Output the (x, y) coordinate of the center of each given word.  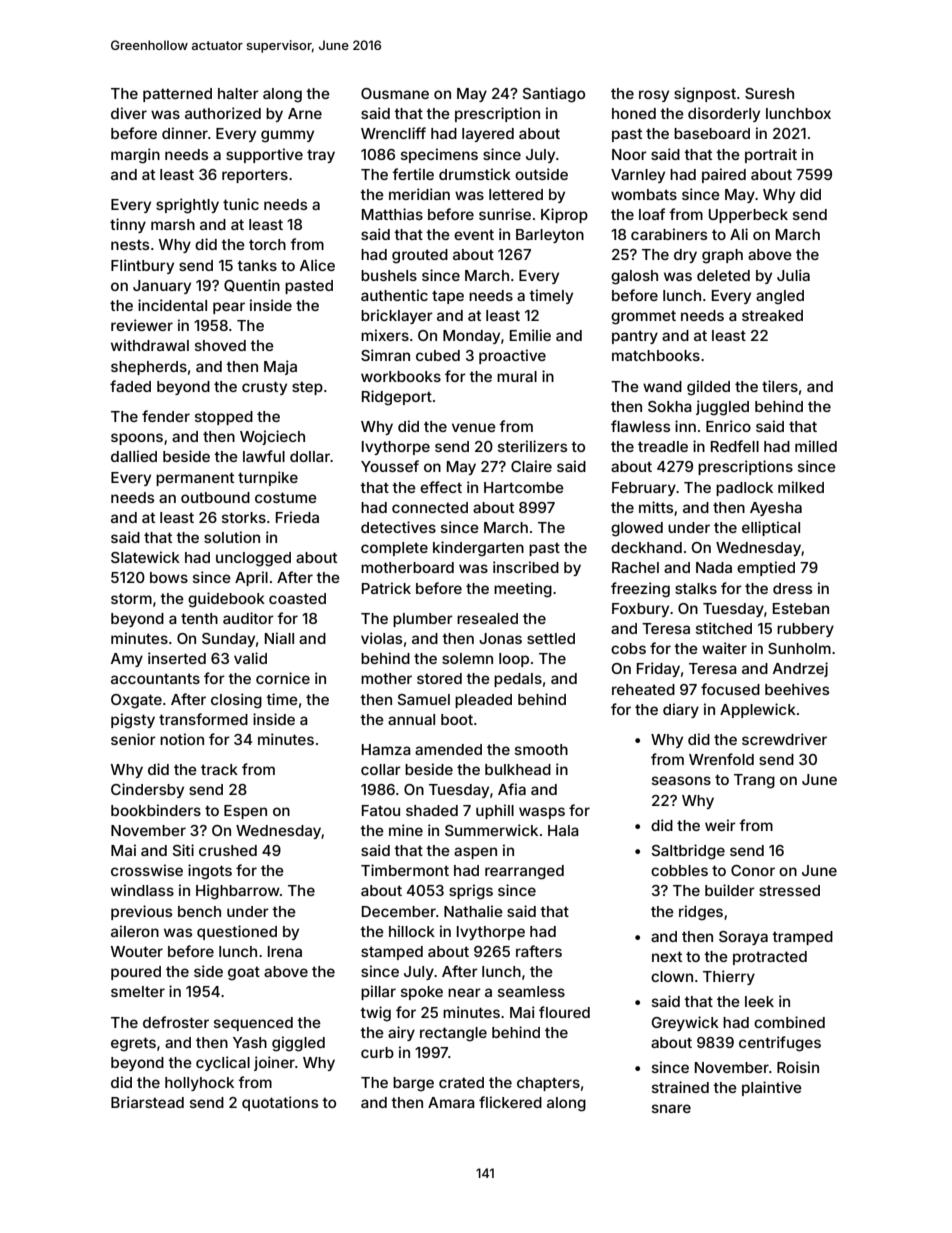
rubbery (805, 630)
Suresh (769, 93)
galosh (634, 277)
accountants (155, 679)
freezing (640, 590)
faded (130, 386)
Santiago (554, 95)
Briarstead (147, 1102)
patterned (177, 95)
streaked (772, 315)
